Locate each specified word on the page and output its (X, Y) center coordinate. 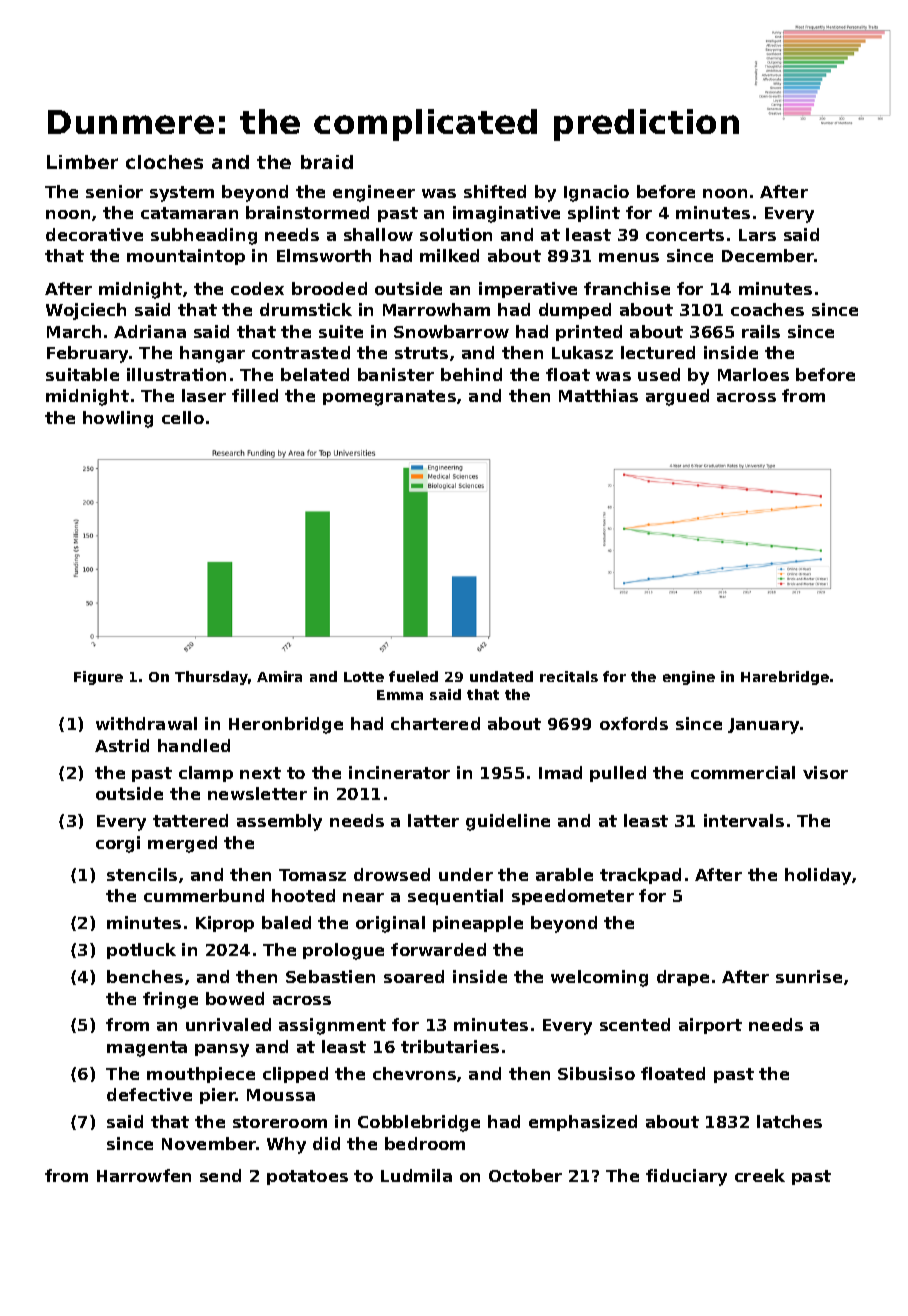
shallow (378, 234)
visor (825, 772)
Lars (757, 235)
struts (421, 353)
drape (683, 978)
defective (149, 1094)
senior (114, 191)
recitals (569, 676)
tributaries (450, 1046)
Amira (279, 676)
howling (118, 419)
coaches (767, 309)
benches (145, 976)
